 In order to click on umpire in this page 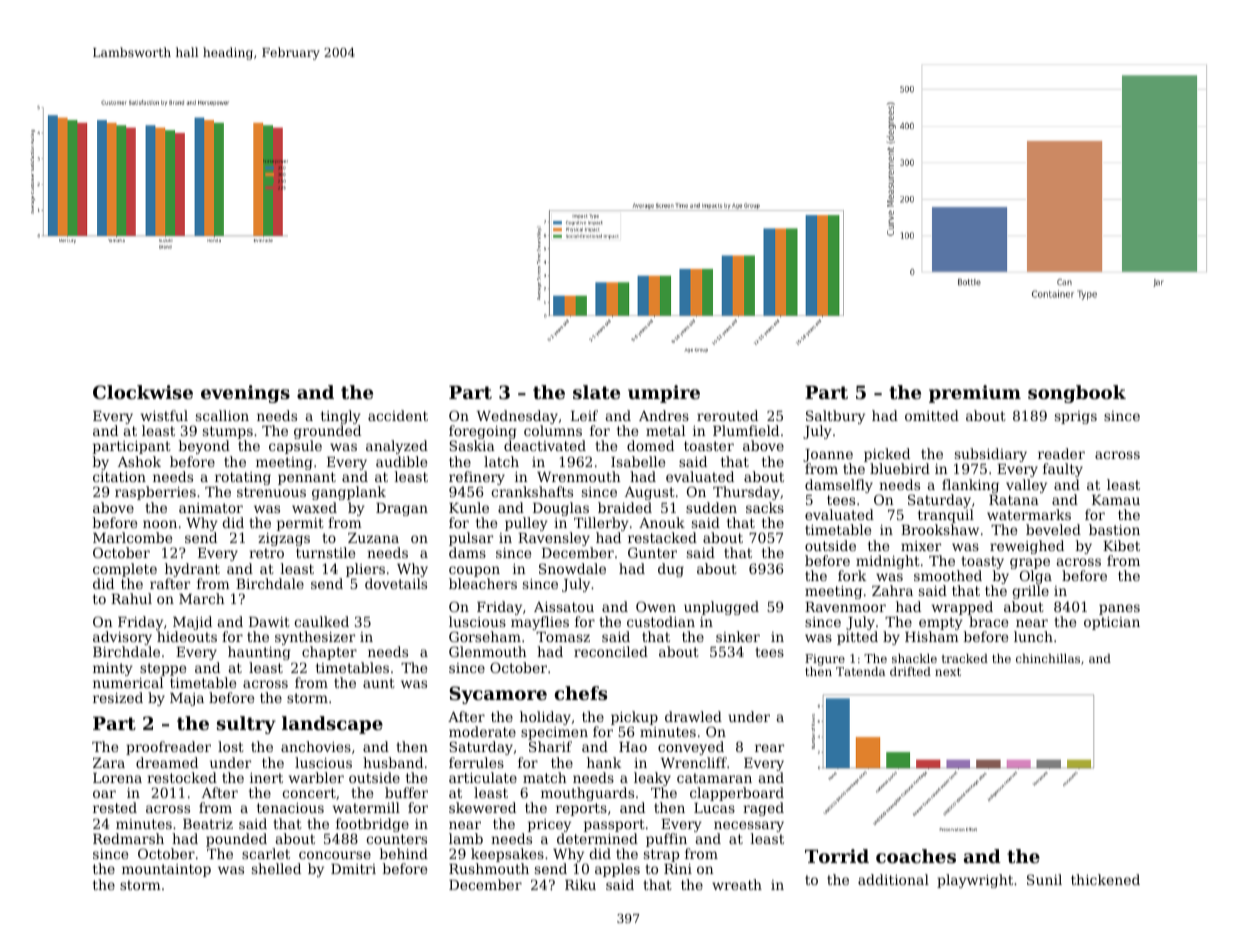, I will do `click(664, 394)`.
